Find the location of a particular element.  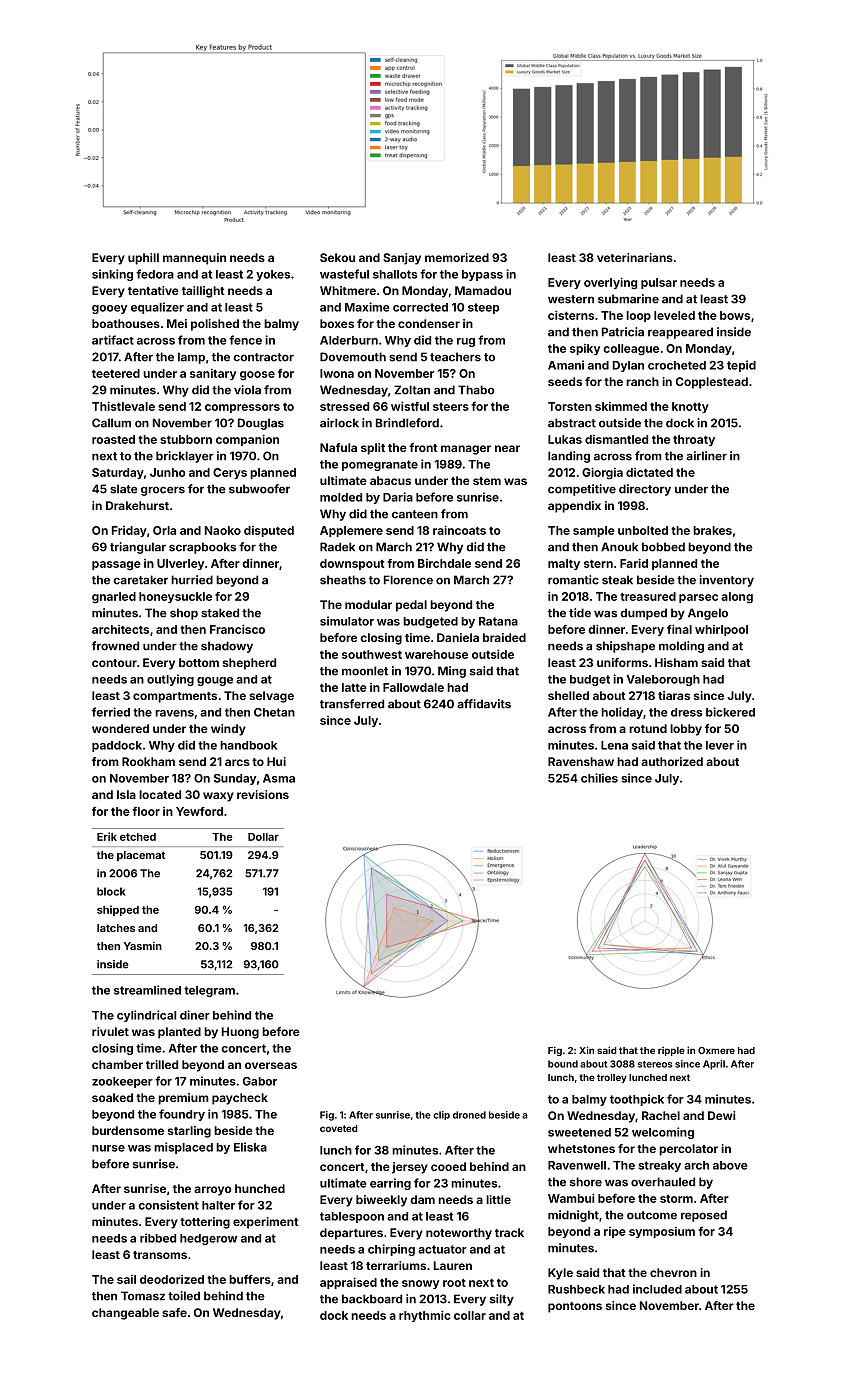

airliner is located at coordinates (706, 456).
